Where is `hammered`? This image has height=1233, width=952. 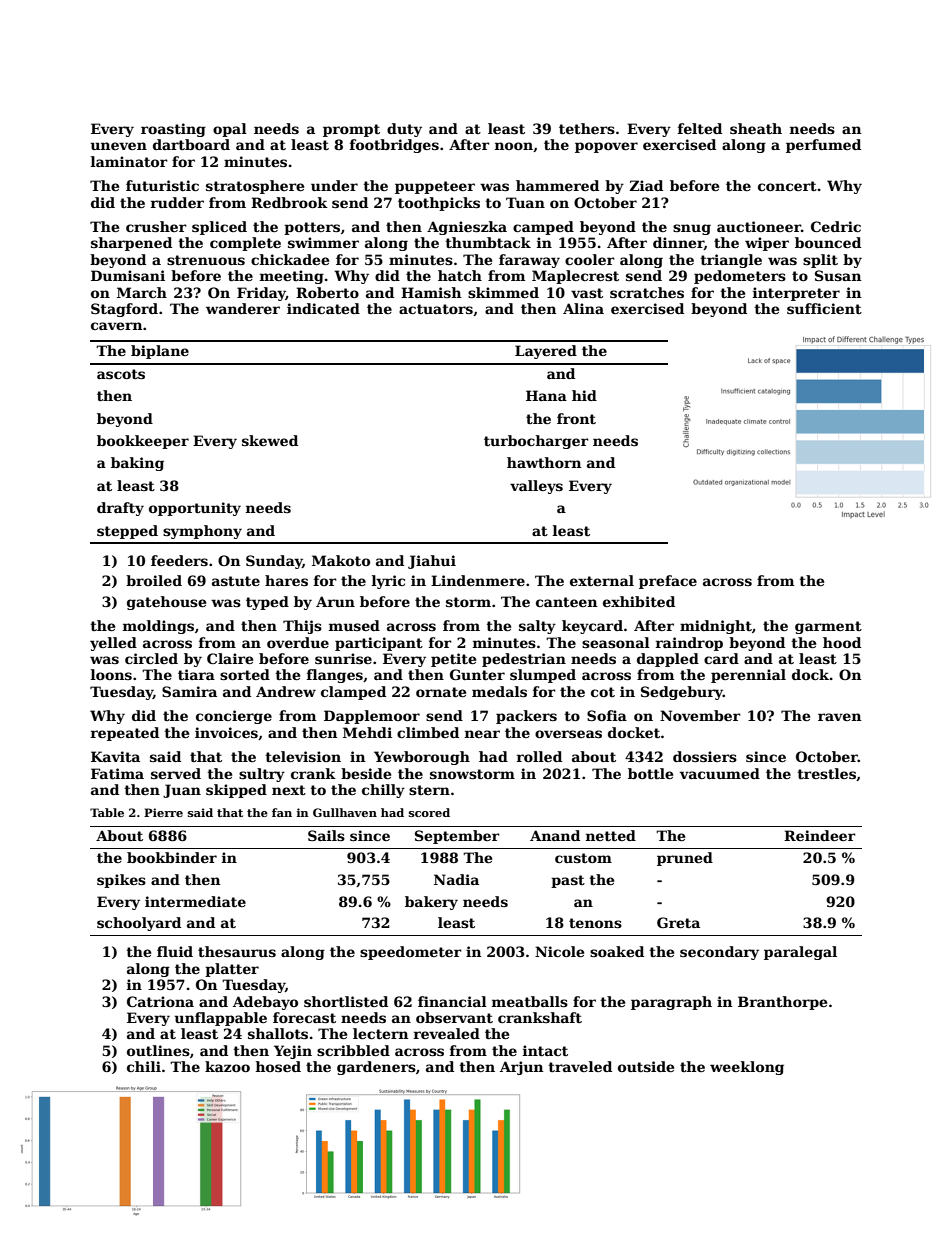
hammered is located at coordinates (557, 185).
